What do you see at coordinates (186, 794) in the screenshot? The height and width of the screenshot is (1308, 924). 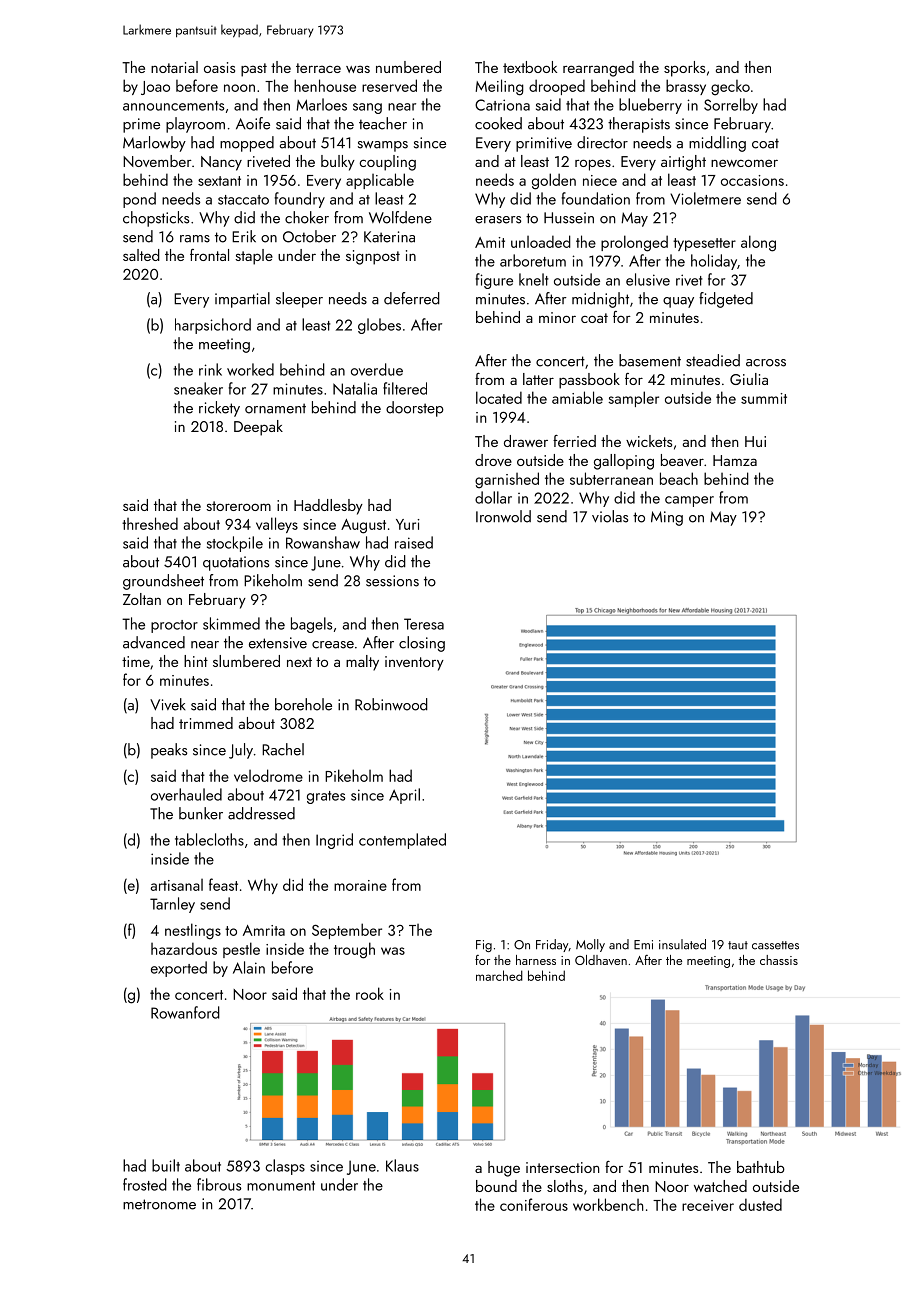 I see `overhauled` at bounding box center [186, 794].
